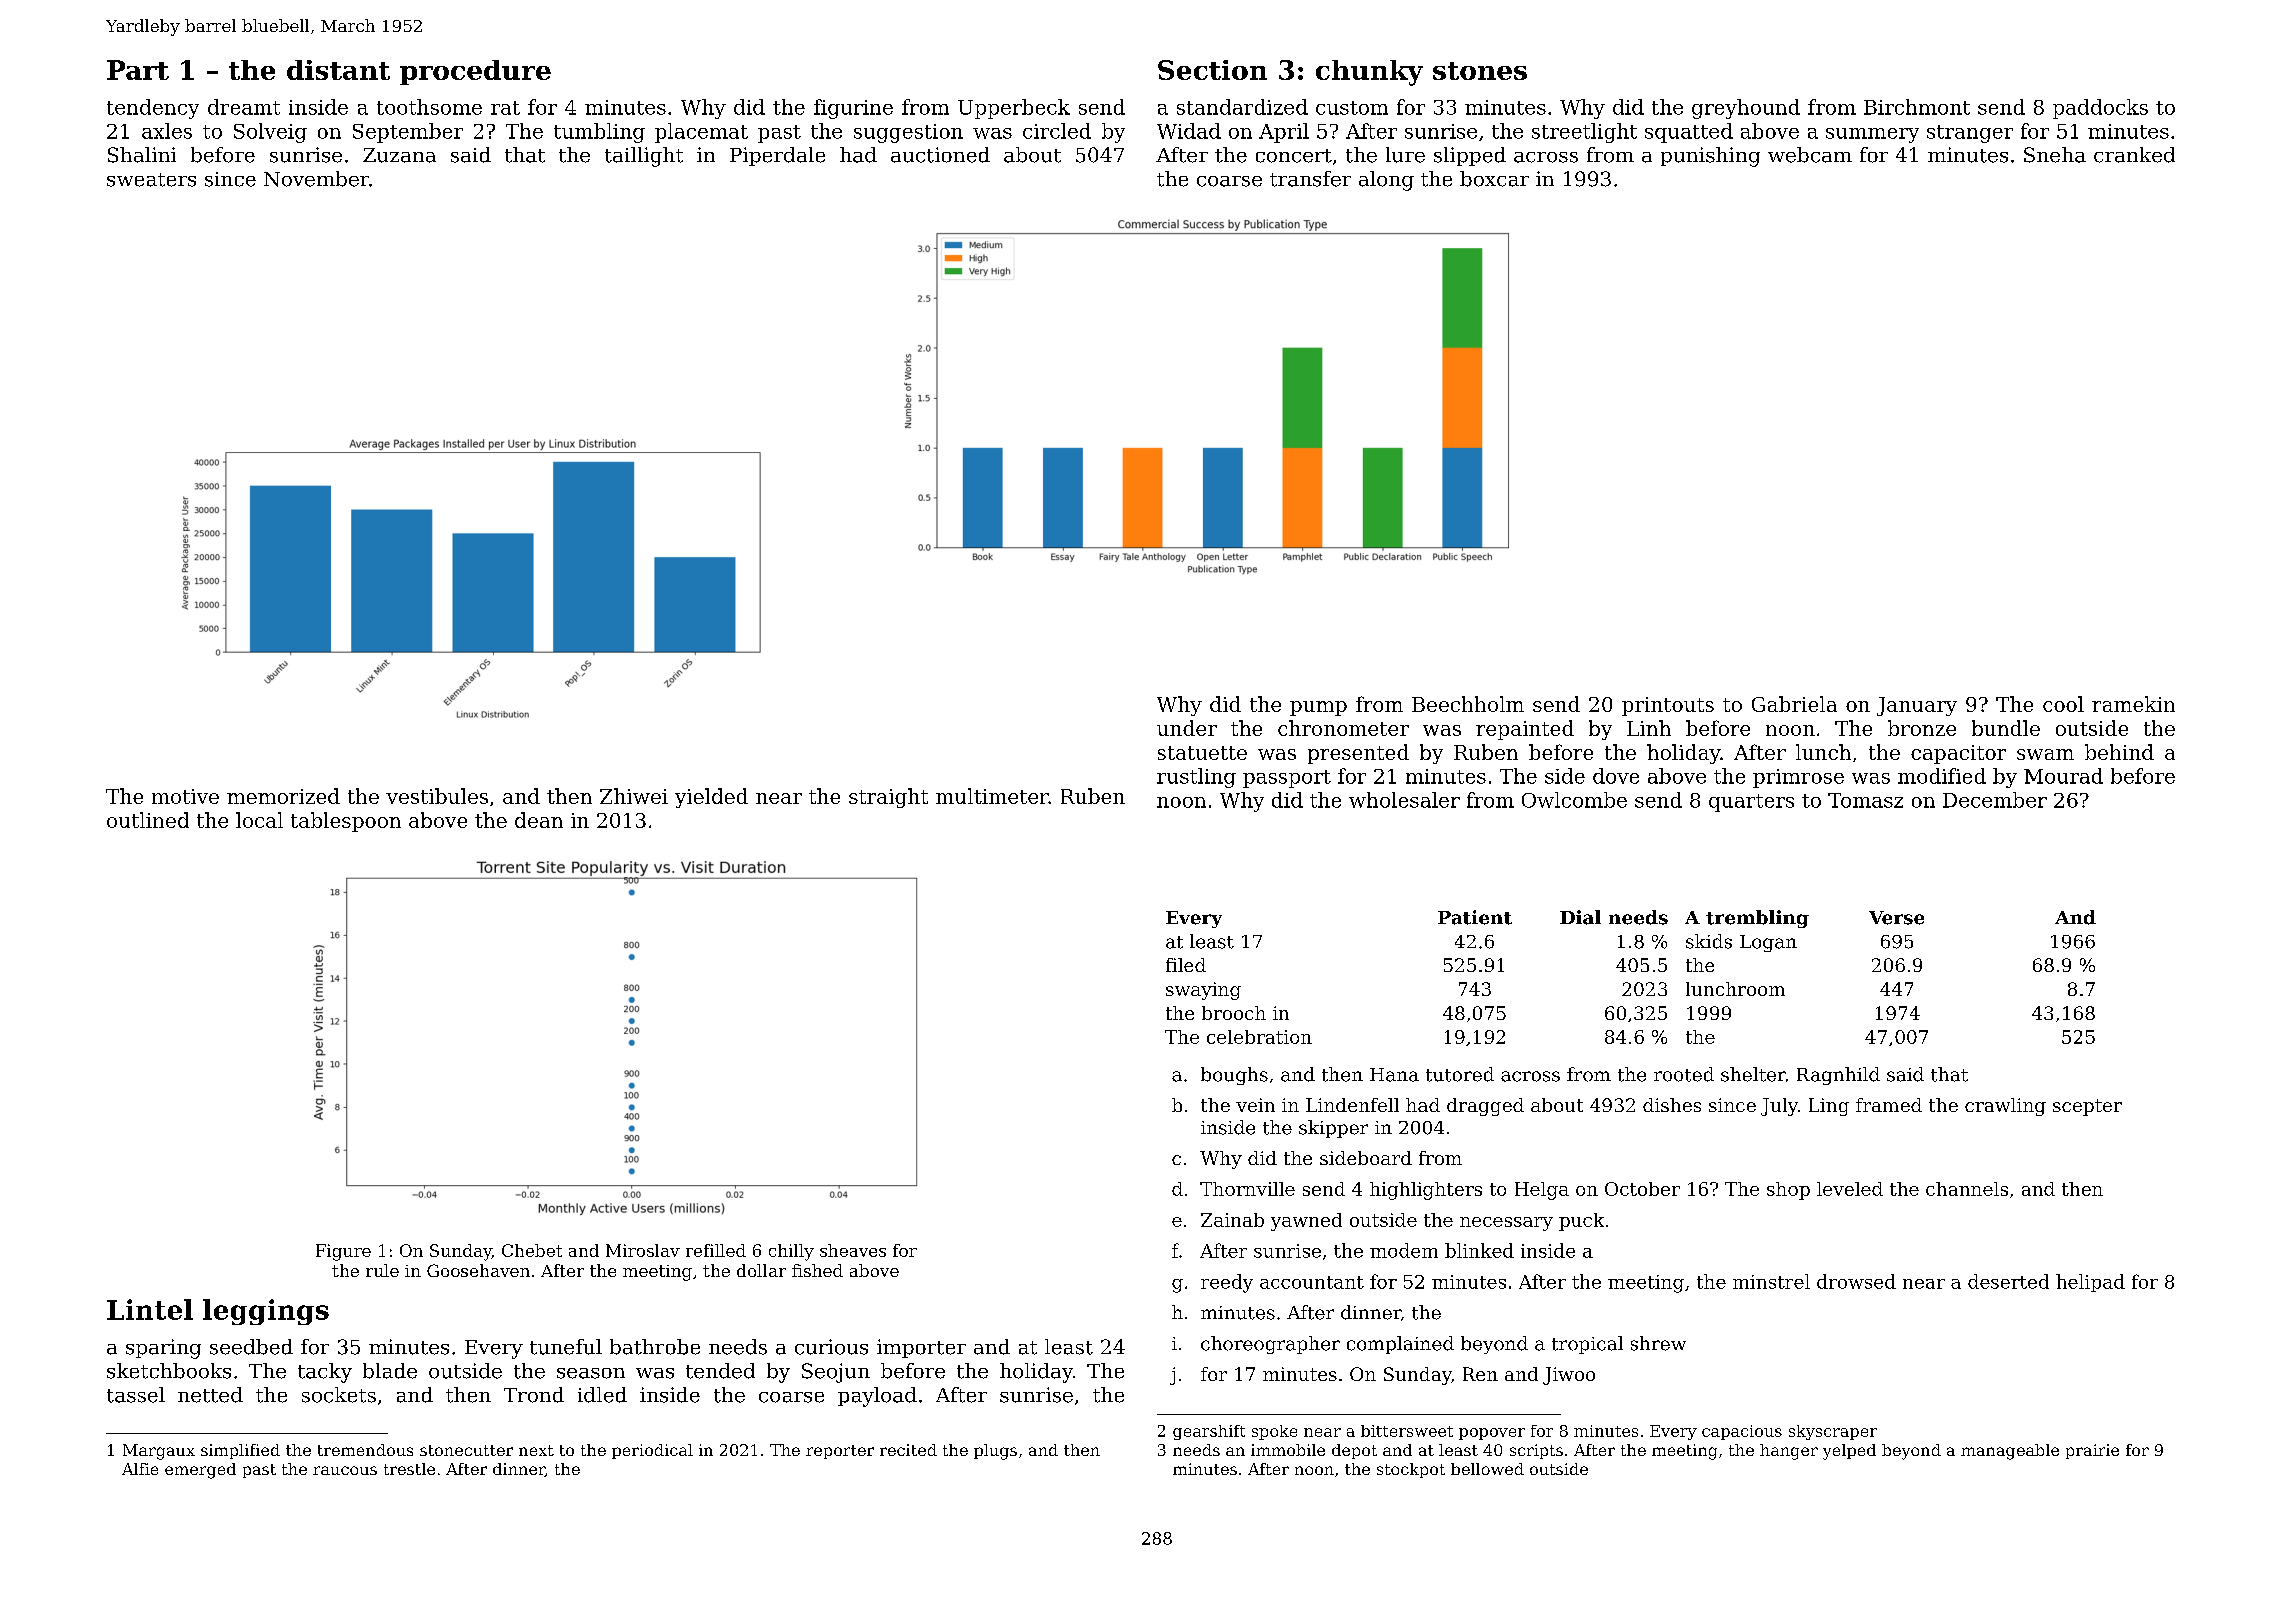  What do you see at coordinates (1494, 179) in the image?
I see `boxcar` at bounding box center [1494, 179].
